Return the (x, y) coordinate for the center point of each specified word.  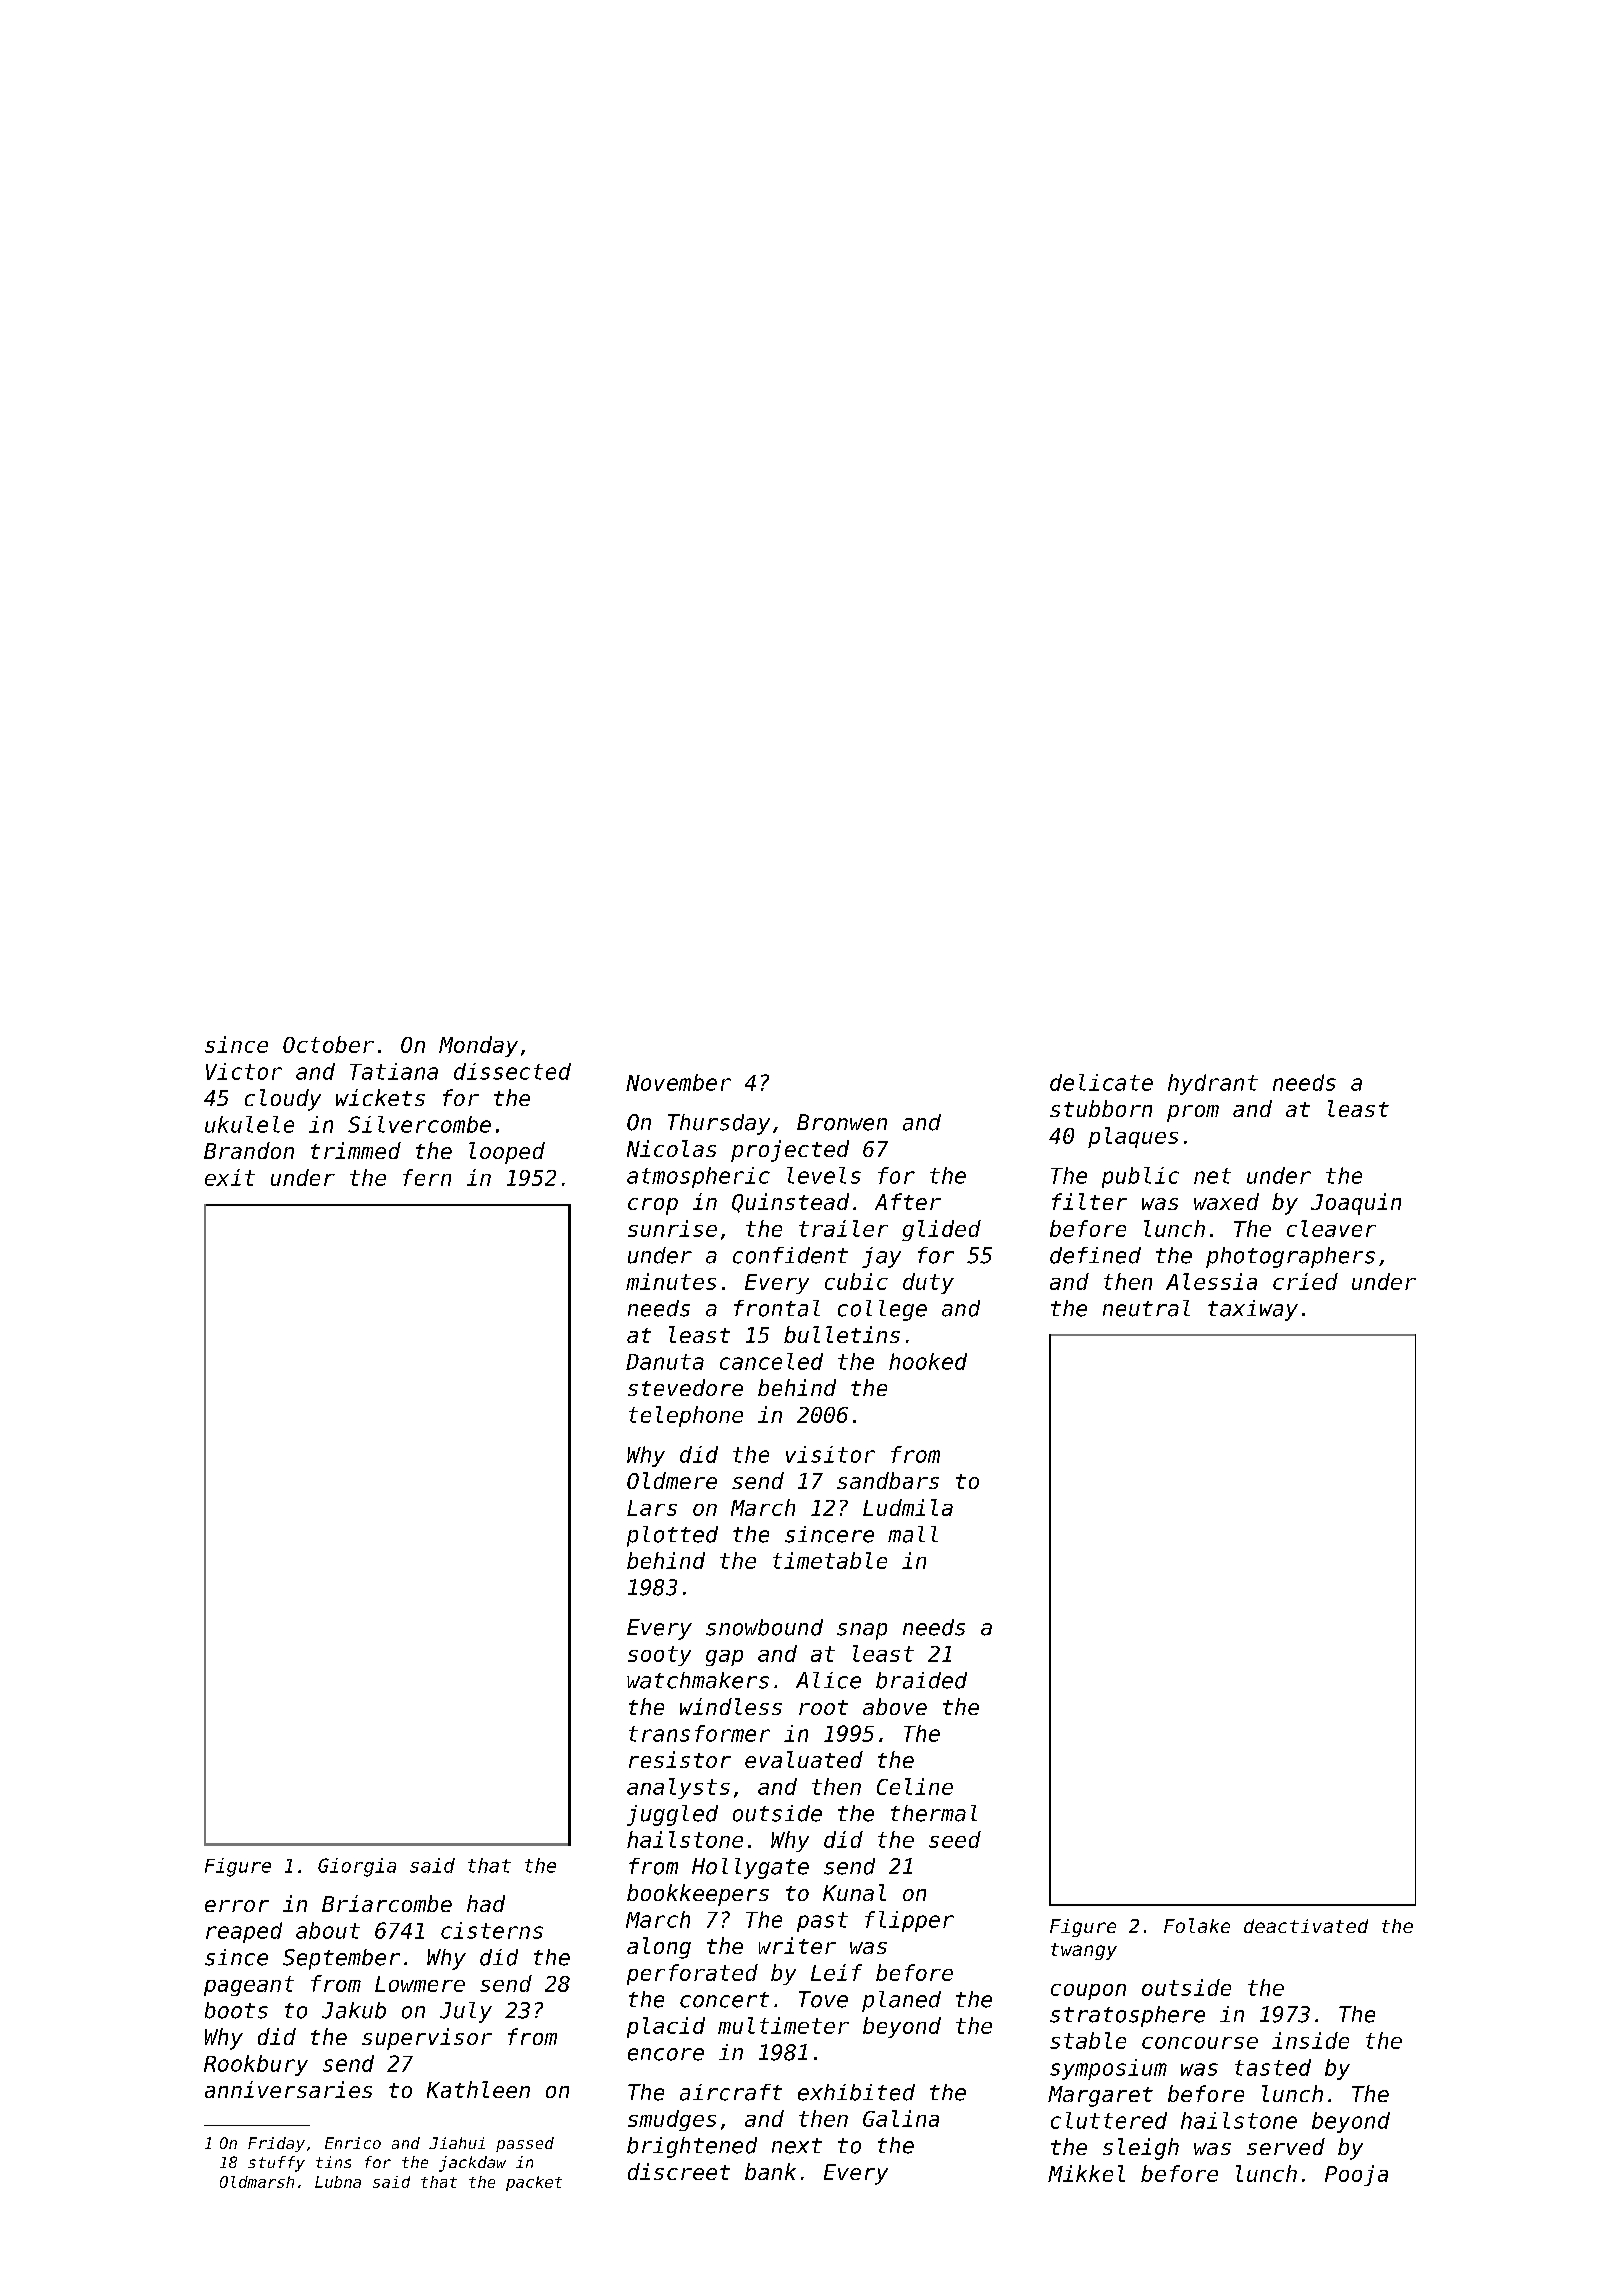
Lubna (338, 2182)
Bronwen (842, 1122)
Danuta (665, 1362)
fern (427, 1177)
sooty (659, 1656)
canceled (771, 1361)
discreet (679, 2171)
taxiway (1253, 1310)
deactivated (1306, 1926)
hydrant (1213, 1084)
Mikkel (1086, 2173)
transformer (699, 1733)
